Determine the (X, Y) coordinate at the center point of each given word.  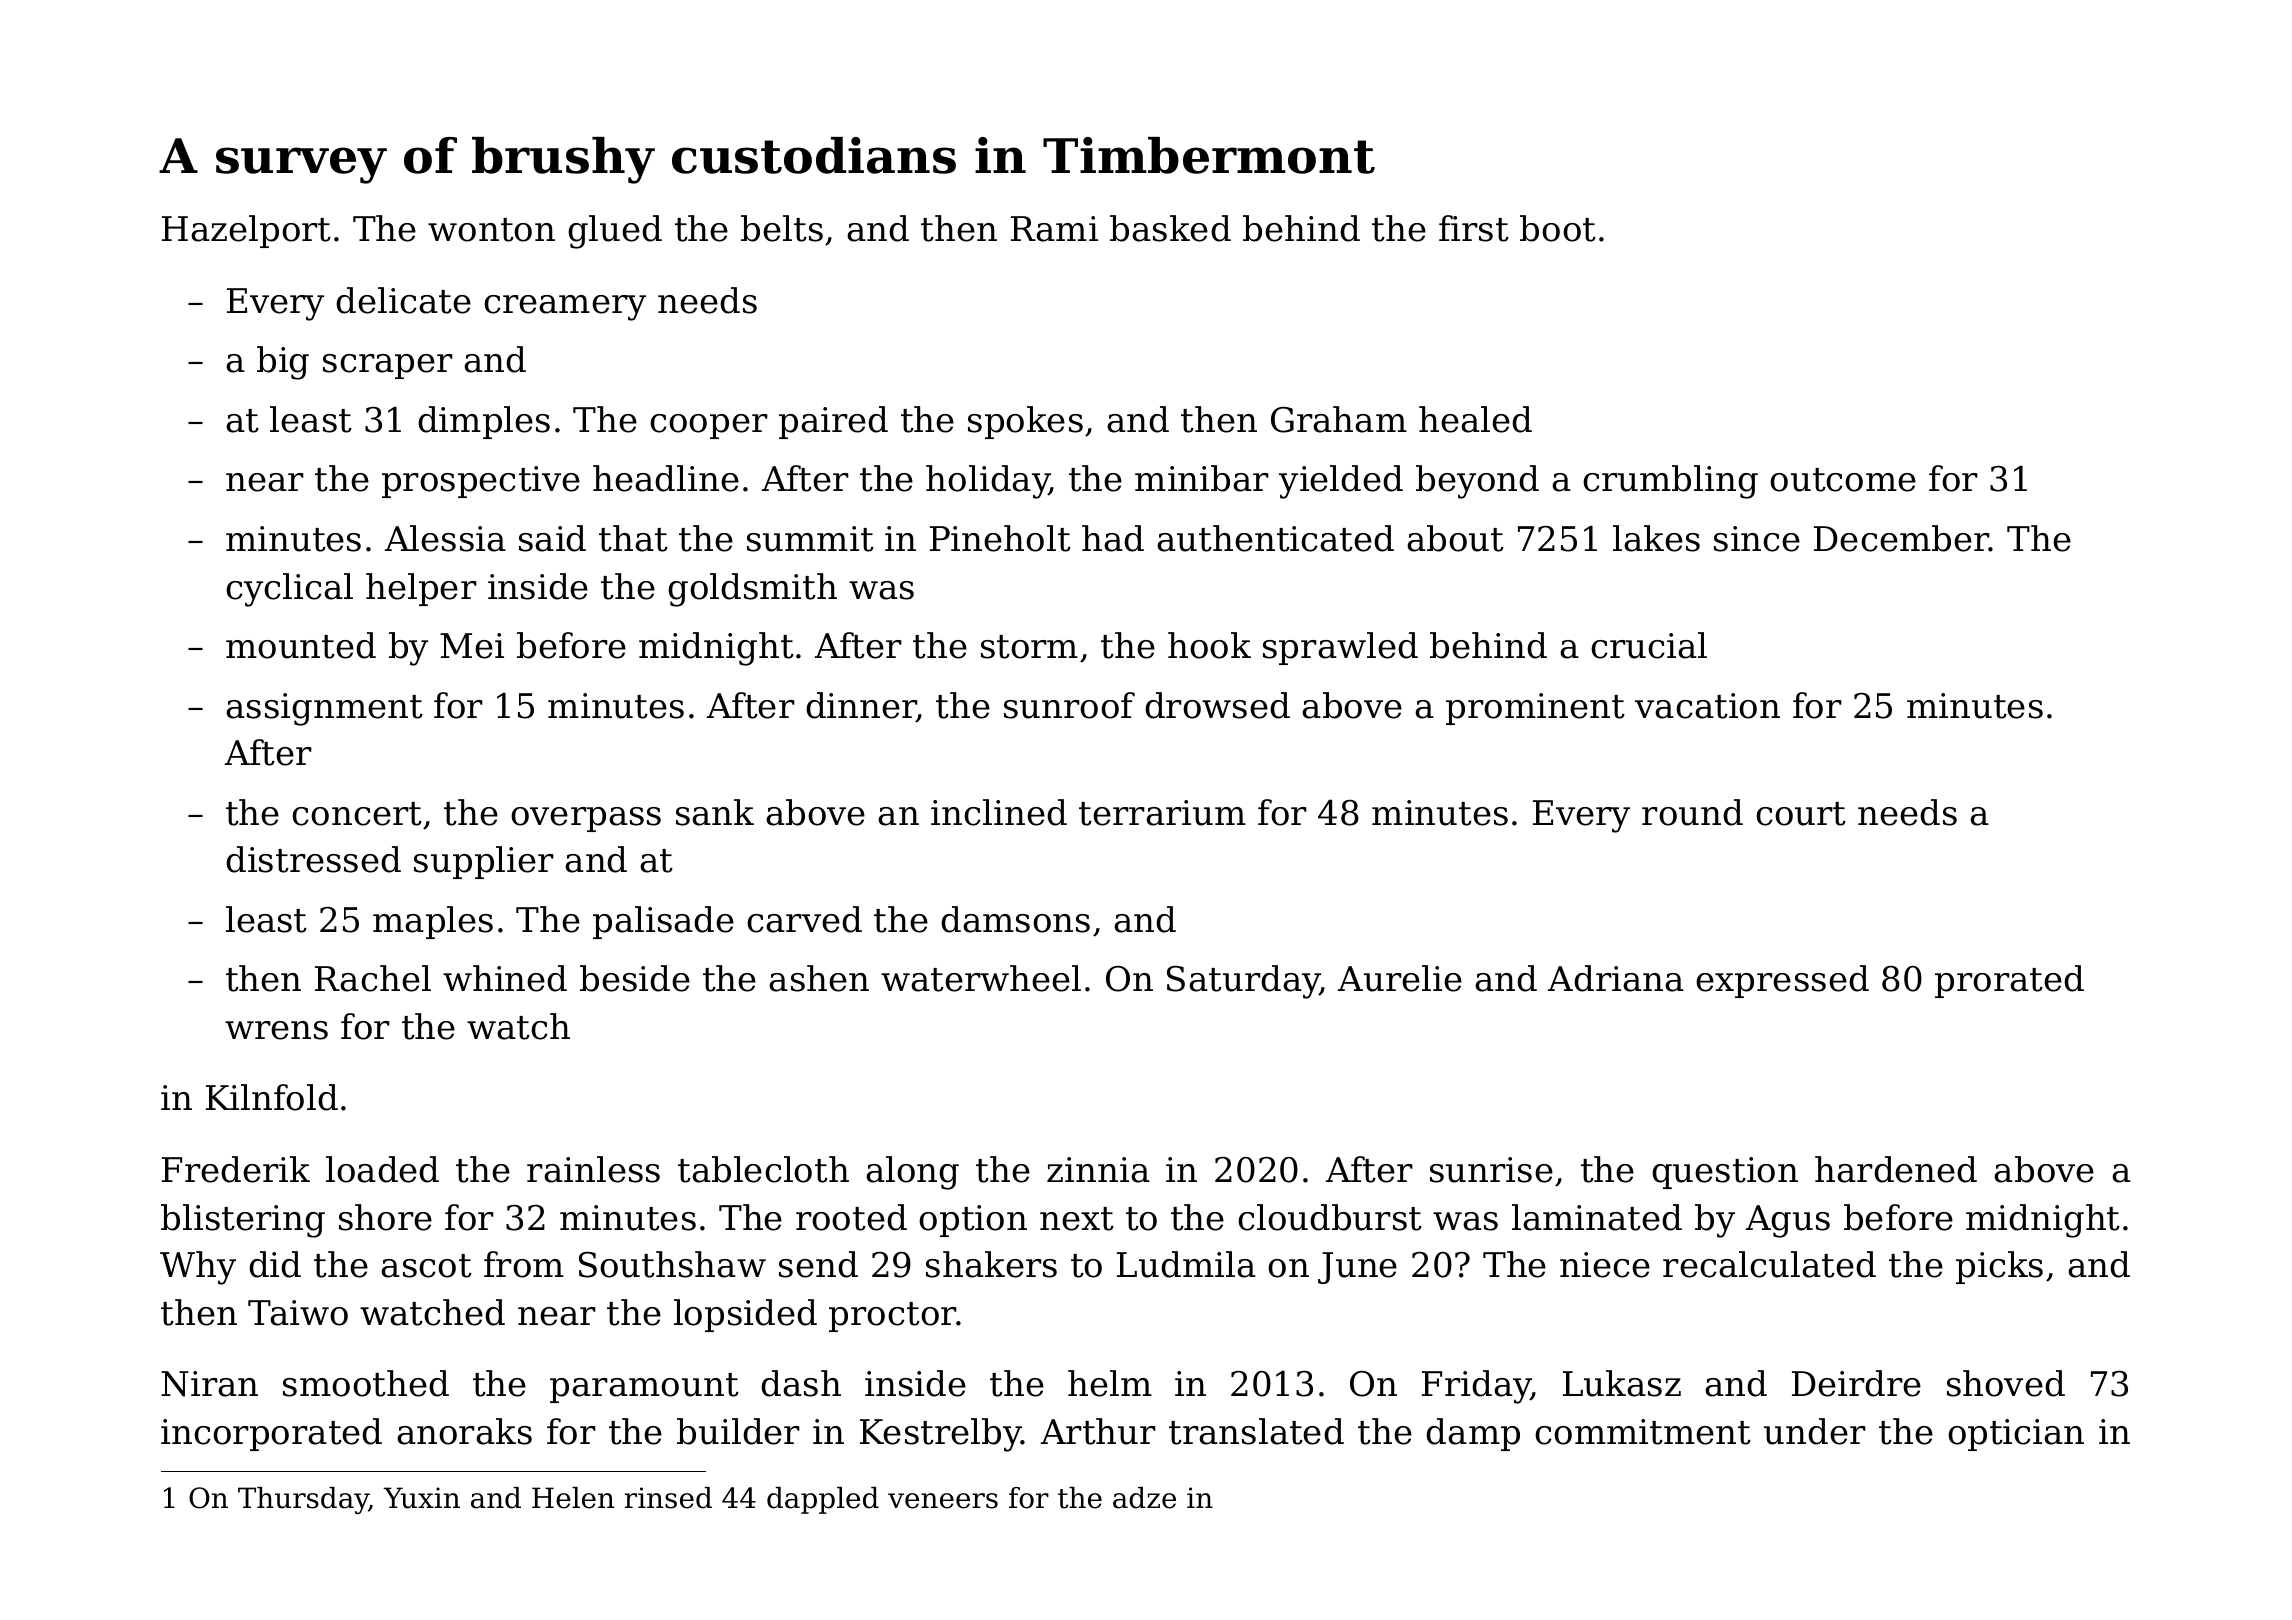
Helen (573, 1498)
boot (1558, 228)
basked (1170, 228)
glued (615, 232)
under (1815, 1431)
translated (1256, 1431)
